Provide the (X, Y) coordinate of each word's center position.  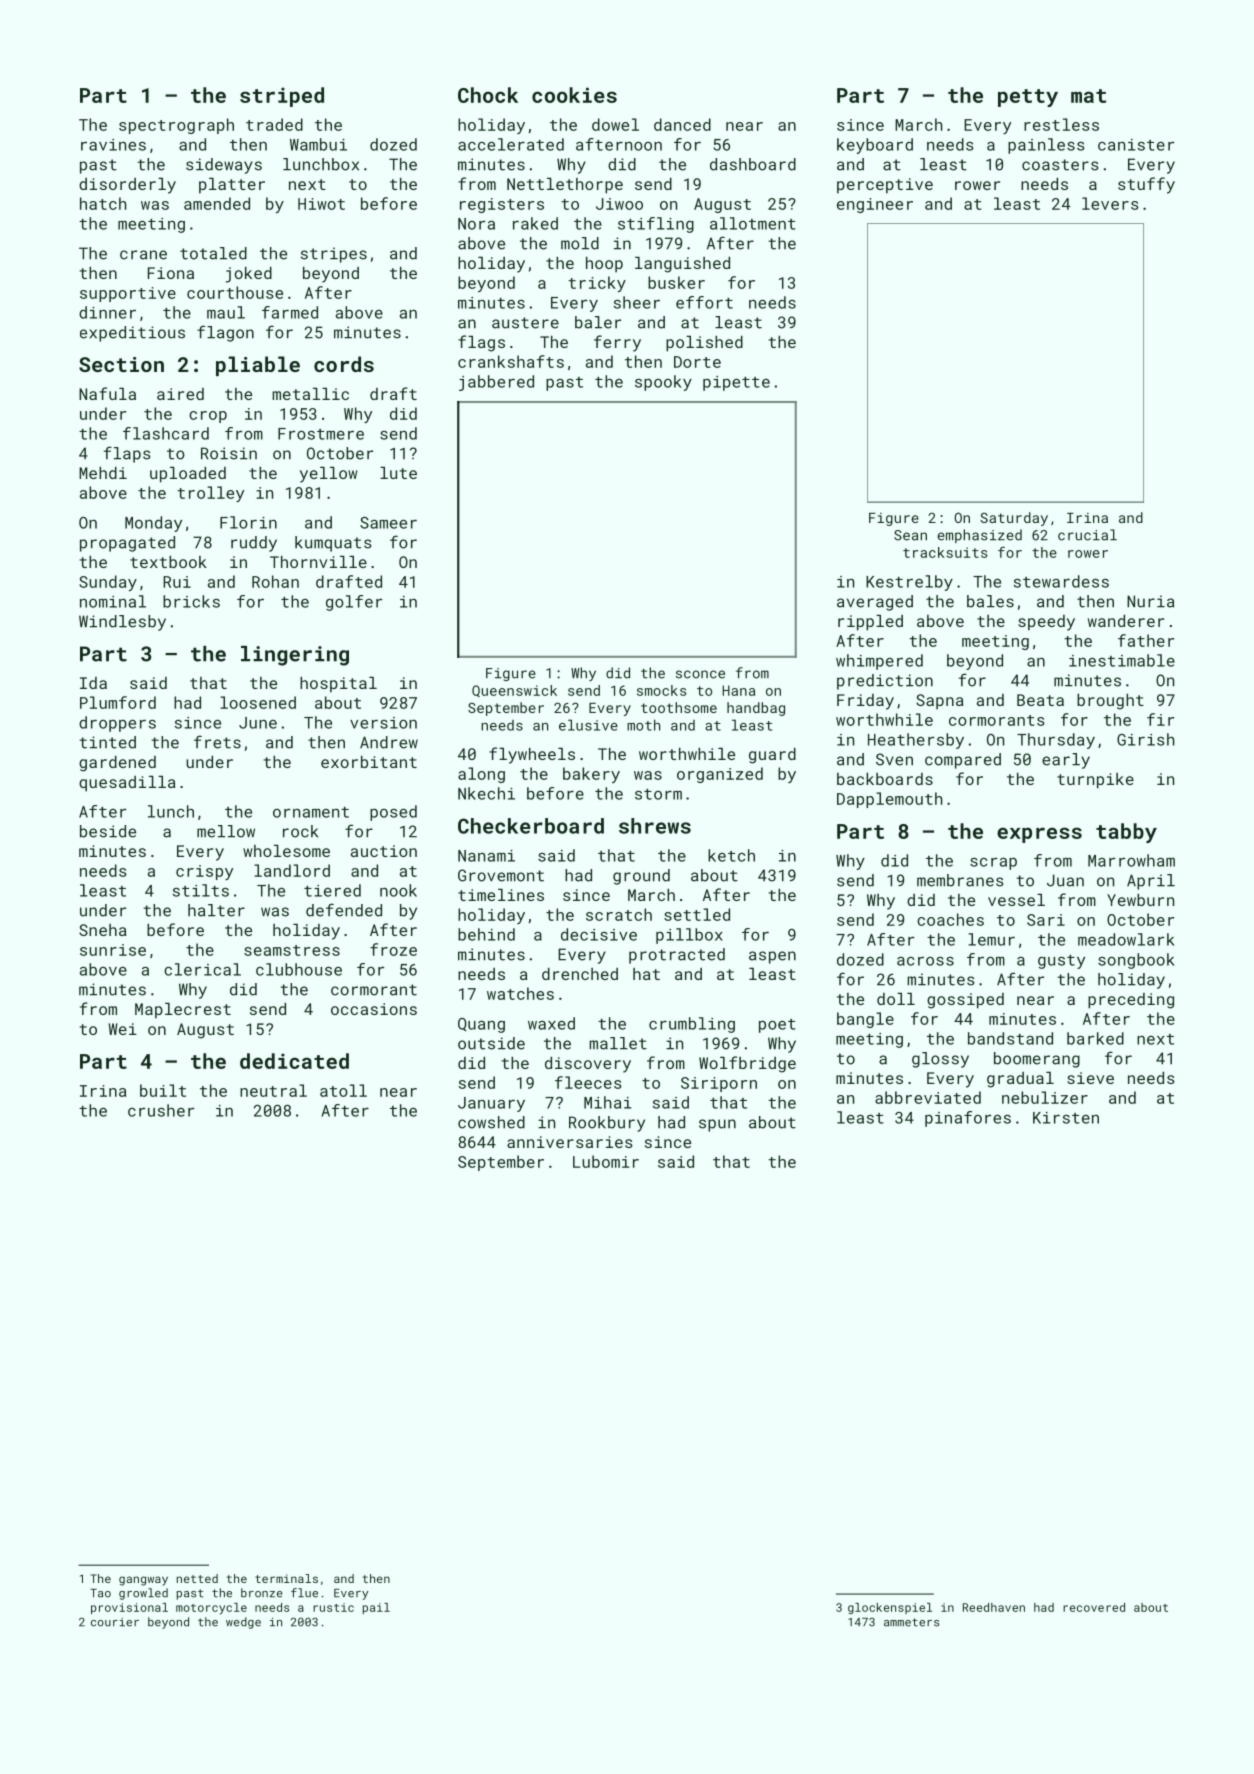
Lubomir (606, 1161)
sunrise (113, 950)
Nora (476, 224)
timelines (501, 895)
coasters (1060, 165)
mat (1088, 96)
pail (376, 1608)
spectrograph (176, 126)
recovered (1094, 1607)
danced (682, 124)
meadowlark (1126, 939)
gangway (143, 1581)
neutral (273, 1090)
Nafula (107, 393)
